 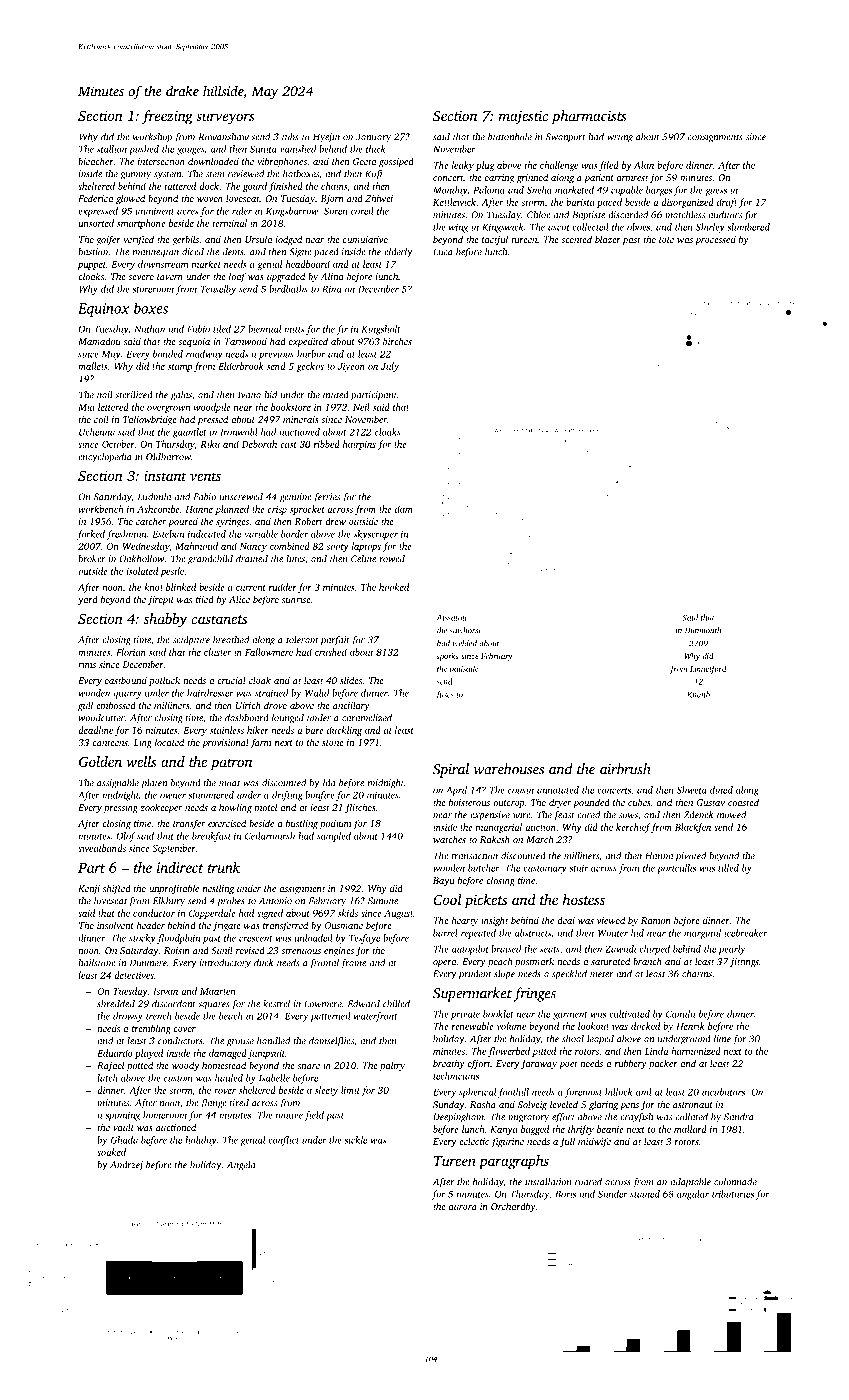 What do you see at coordinates (326, 138) in the document?
I see `Hyejin` at bounding box center [326, 138].
